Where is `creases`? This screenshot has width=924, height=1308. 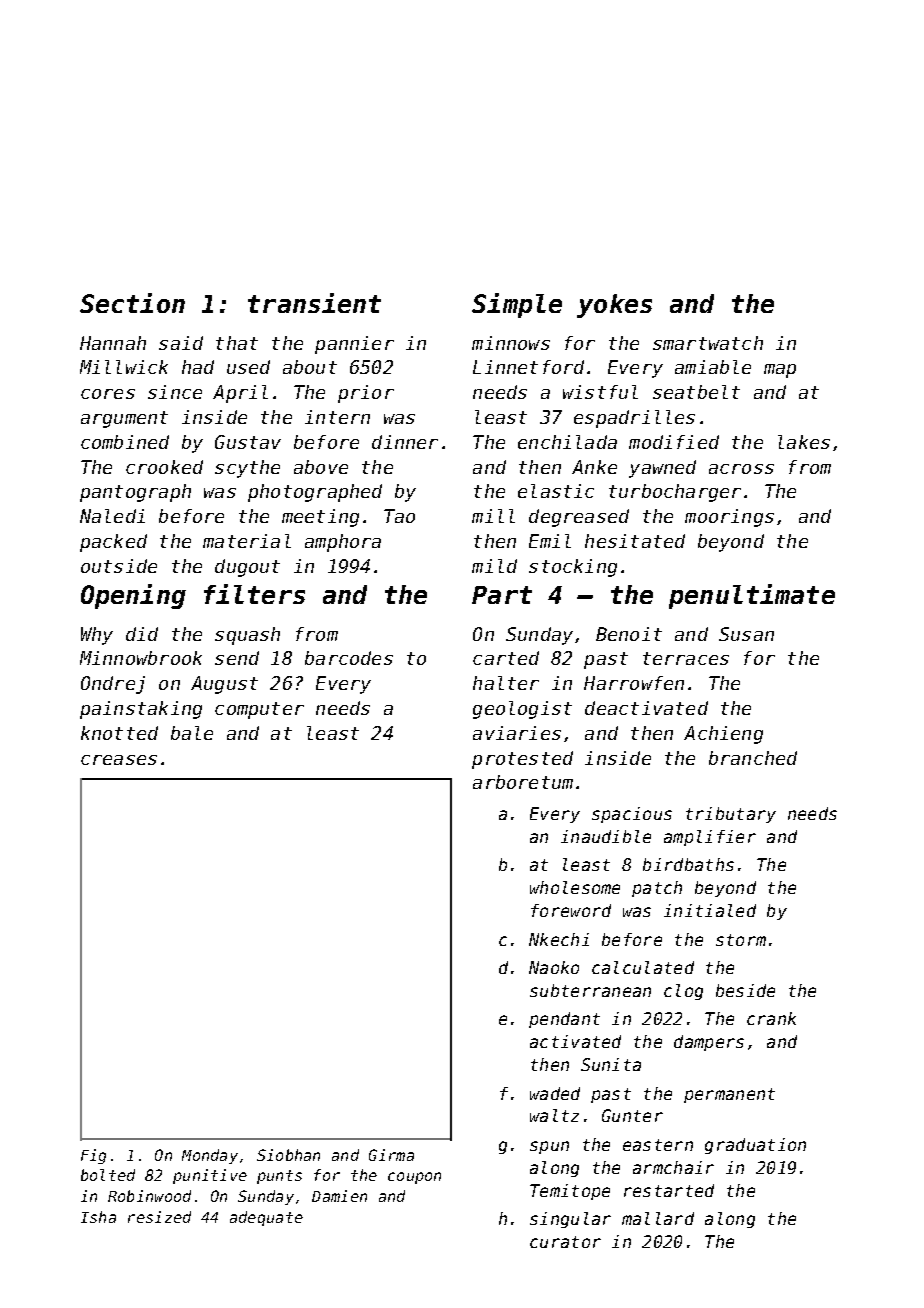
creases is located at coordinates (119, 760).
